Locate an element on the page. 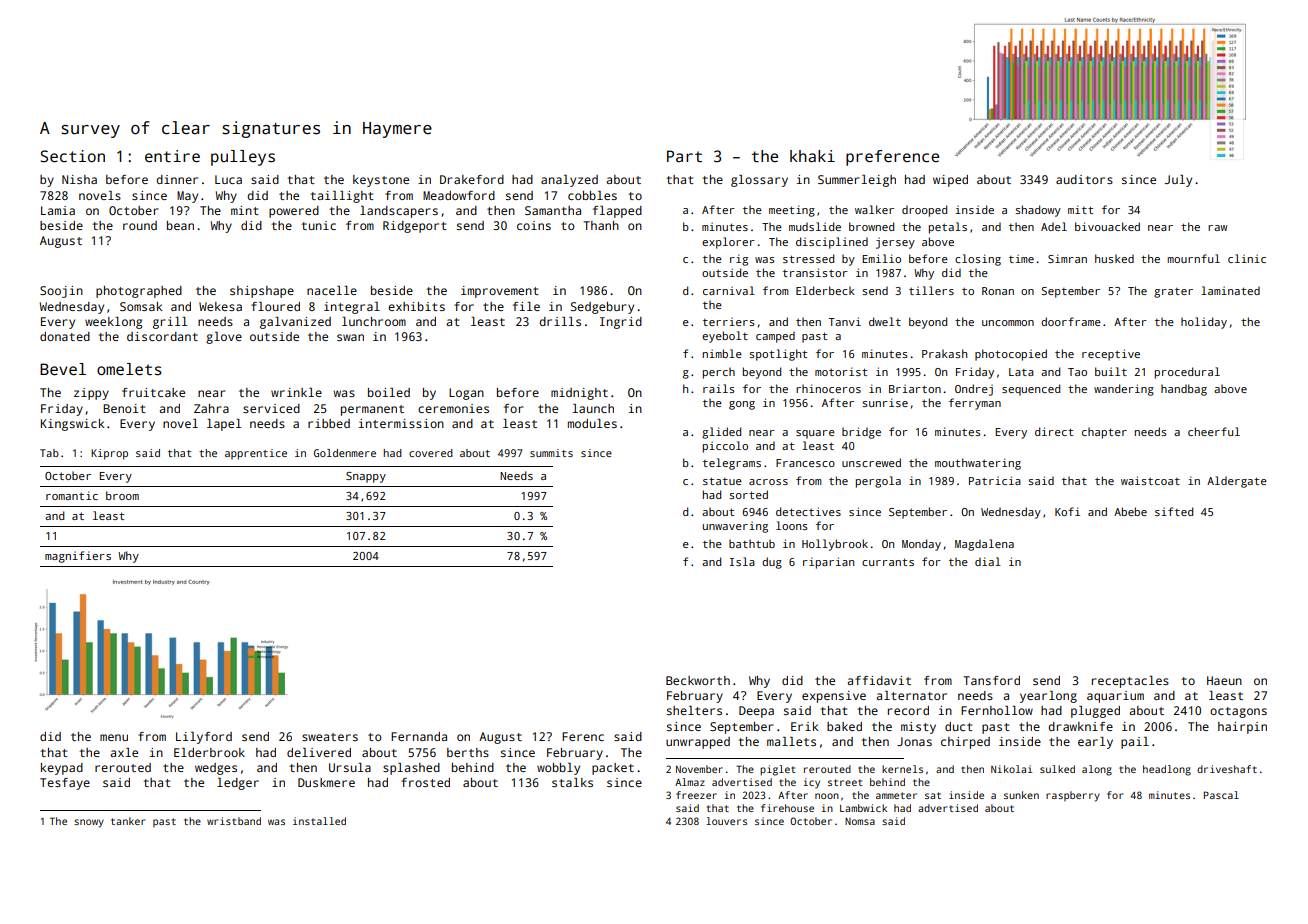  menu is located at coordinates (114, 737).
